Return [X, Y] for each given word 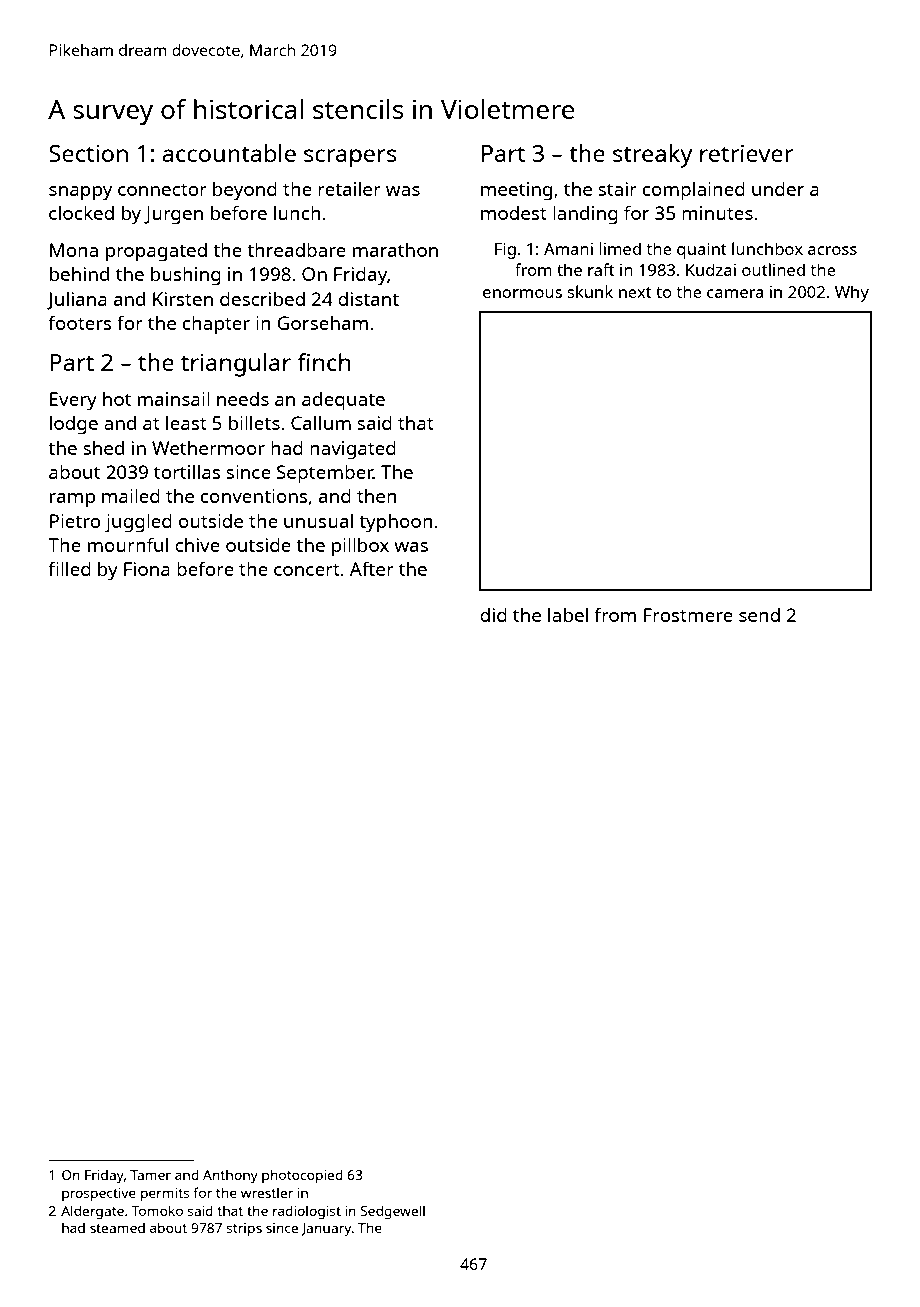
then [377, 496]
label [568, 614]
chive [197, 545]
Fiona [147, 569]
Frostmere [688, 615]
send [759, 615]
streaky [652, 156]
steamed [117, 1228]
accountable [229, 153]
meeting [516, 191]
